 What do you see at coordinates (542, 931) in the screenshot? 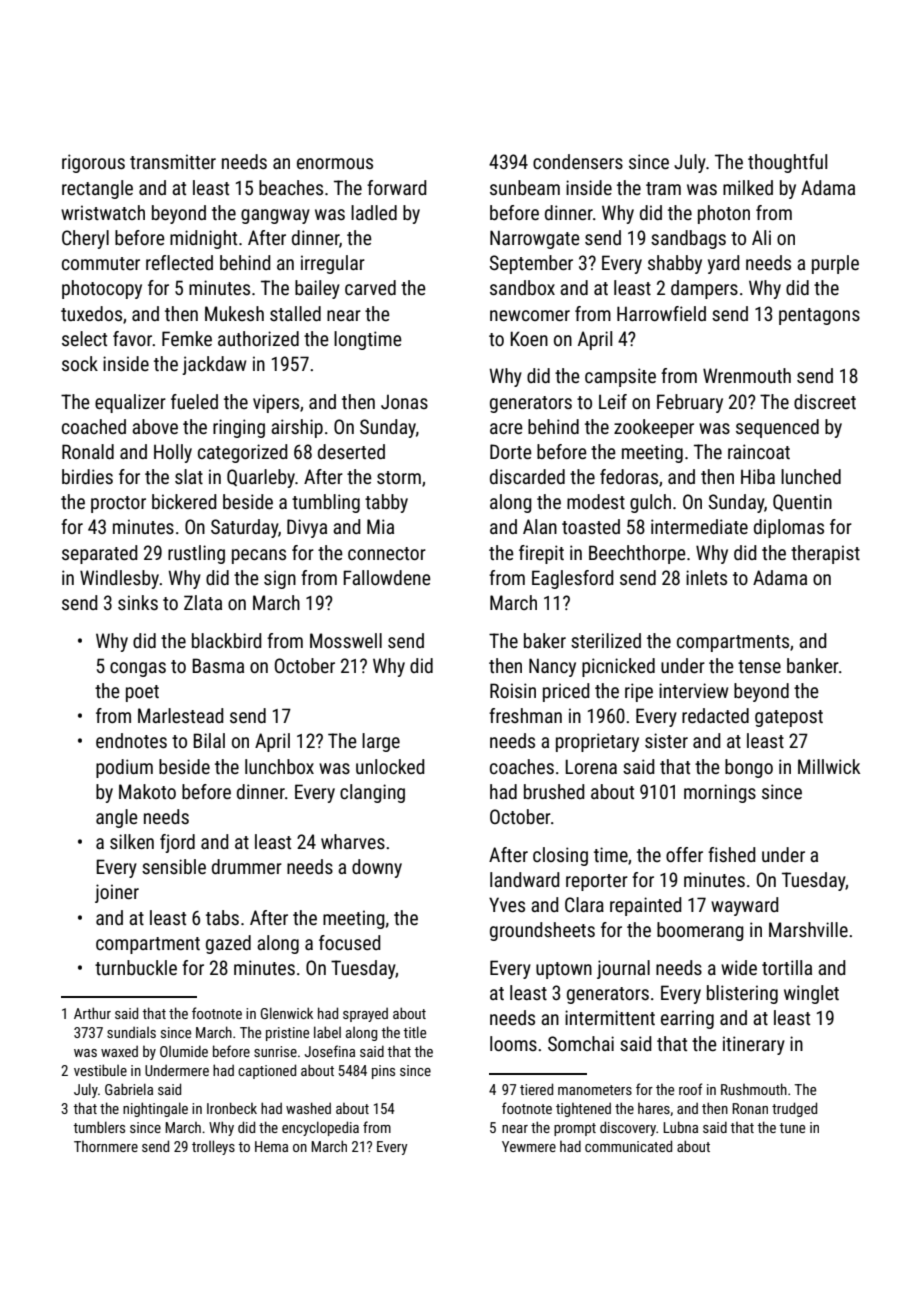
I see `groundsheets` at bounding box center [542, 931].
